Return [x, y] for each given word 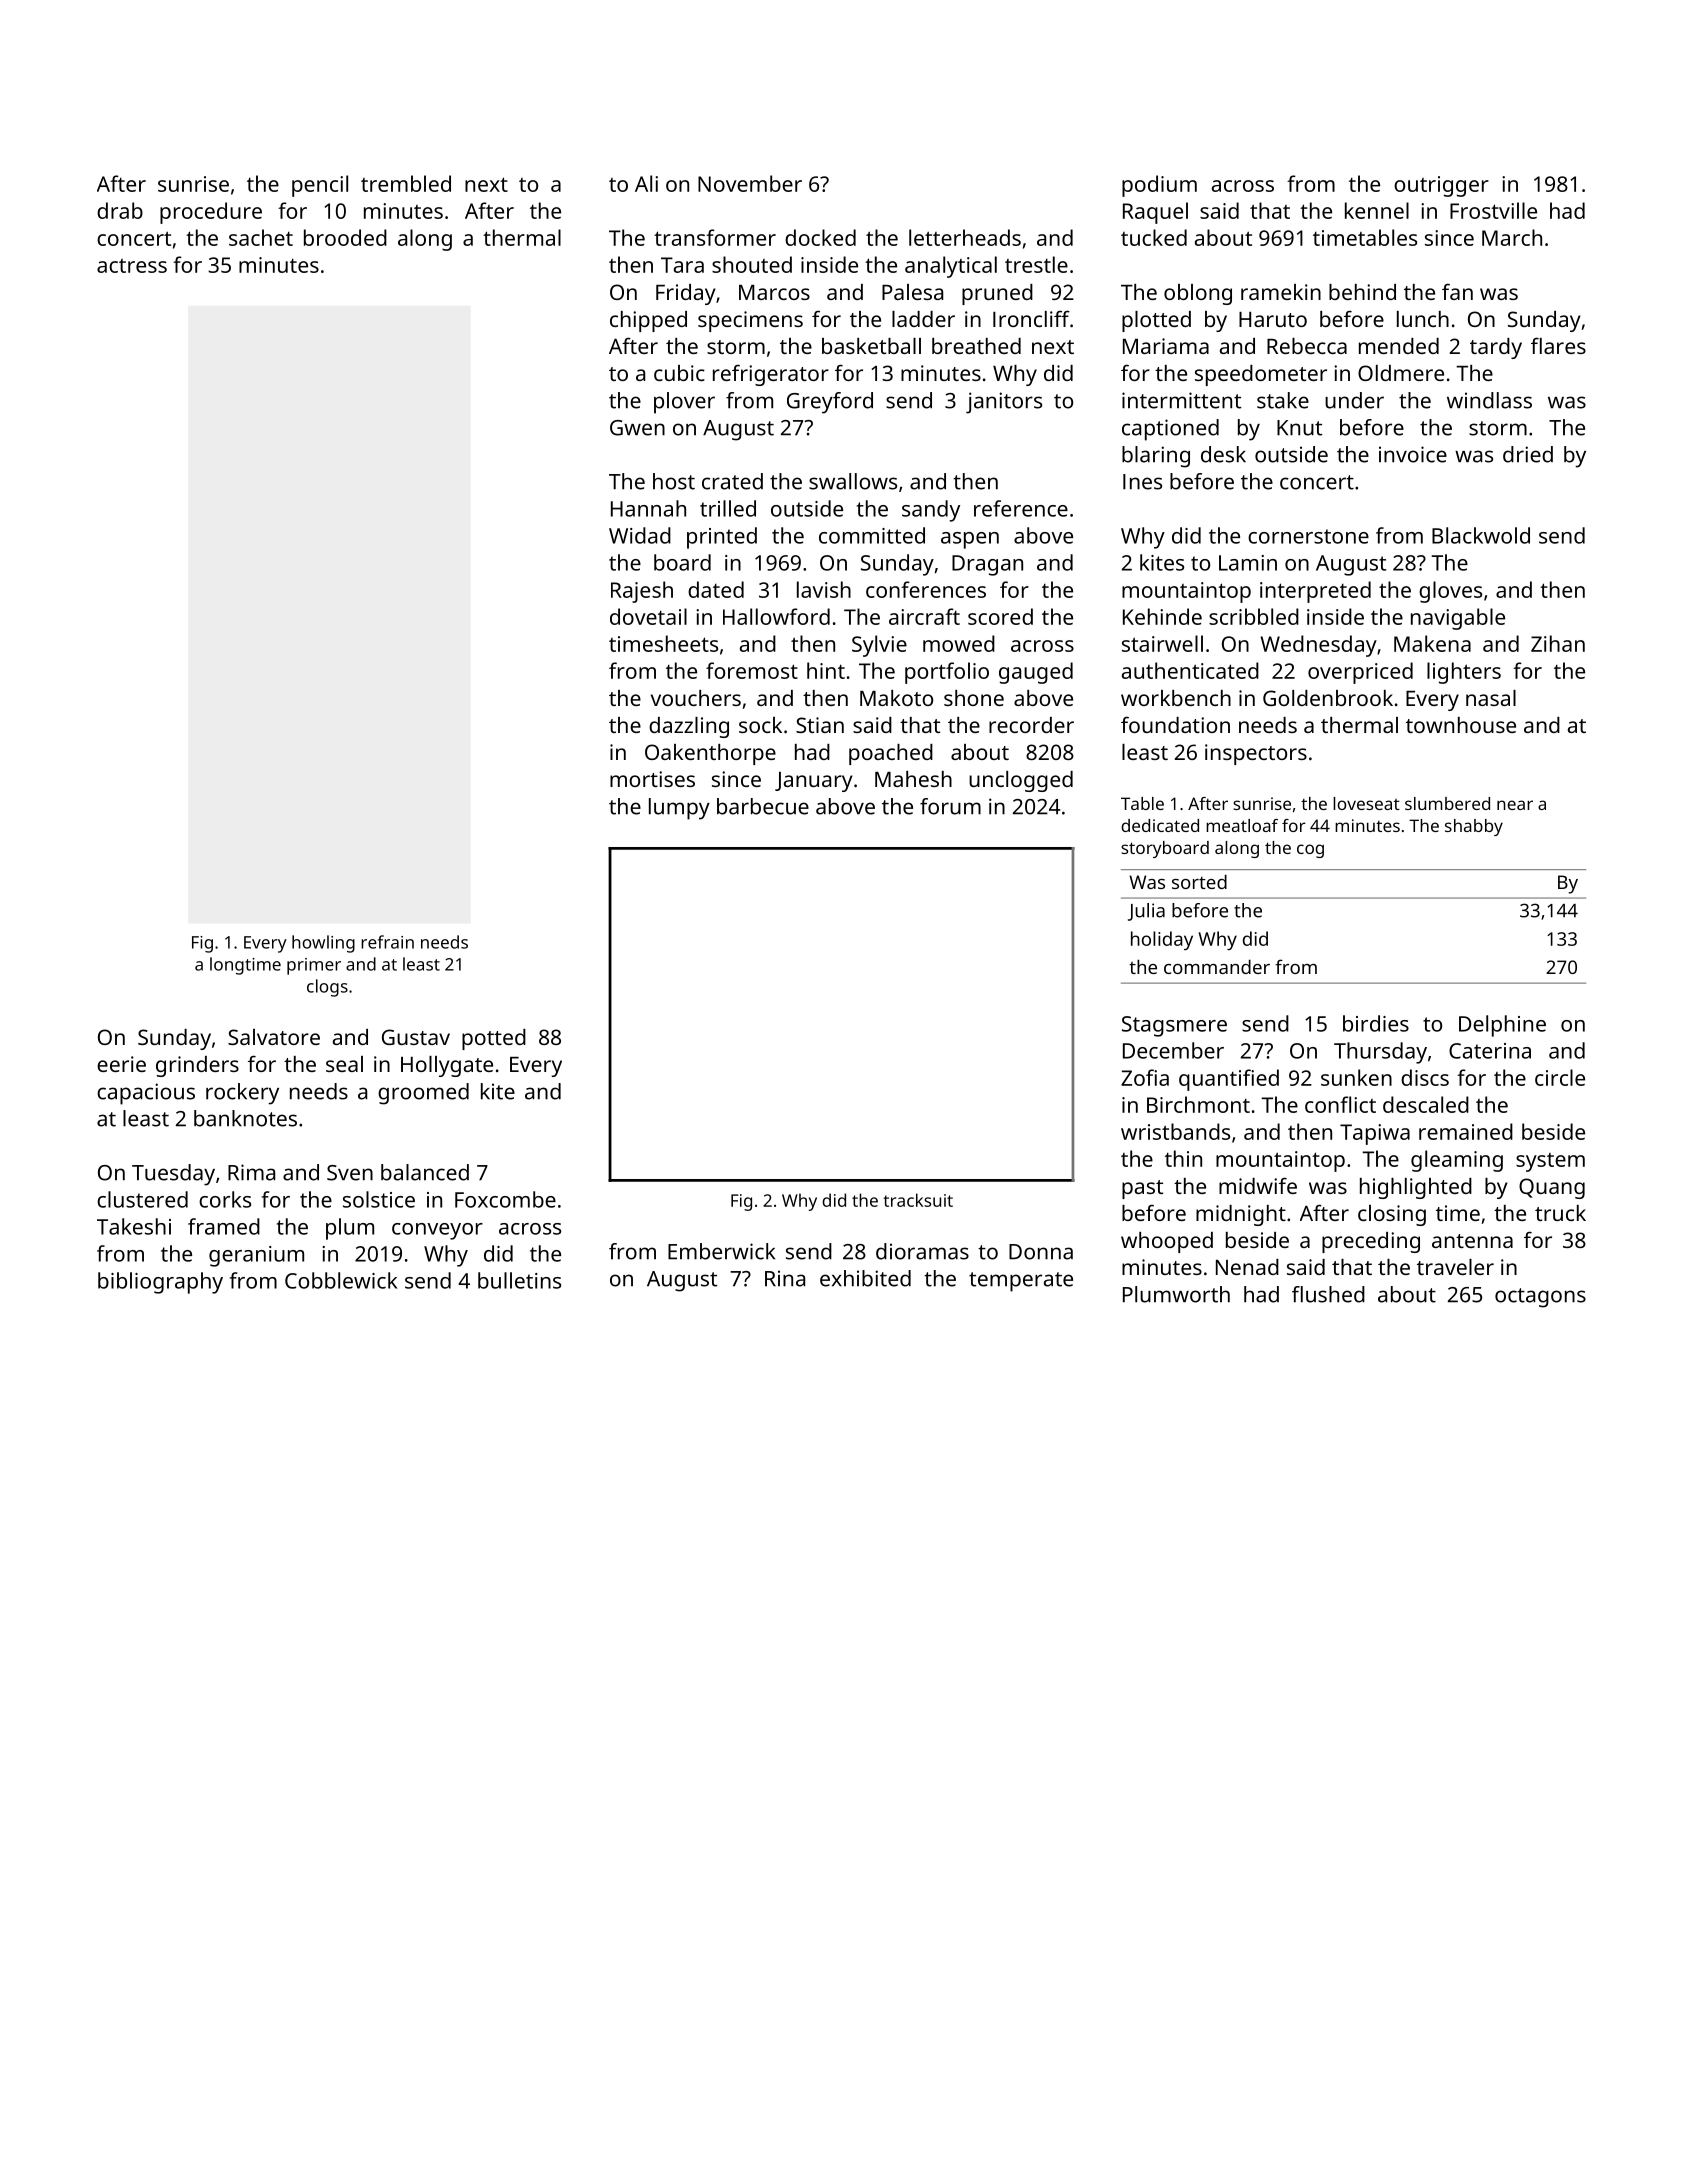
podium [1159, 186]
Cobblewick [341, 1280]
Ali [646, 183]
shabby [1474, 827]
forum [950, 806]
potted [494, 1039]
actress [132, 266]
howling [323, 944]
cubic [679, 373]
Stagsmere [1174, 1026]
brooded [345, 237]
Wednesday [1319, 646]
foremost [752, 670]
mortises [652, 779]
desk [1223, 454]
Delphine [1502, 1026]
